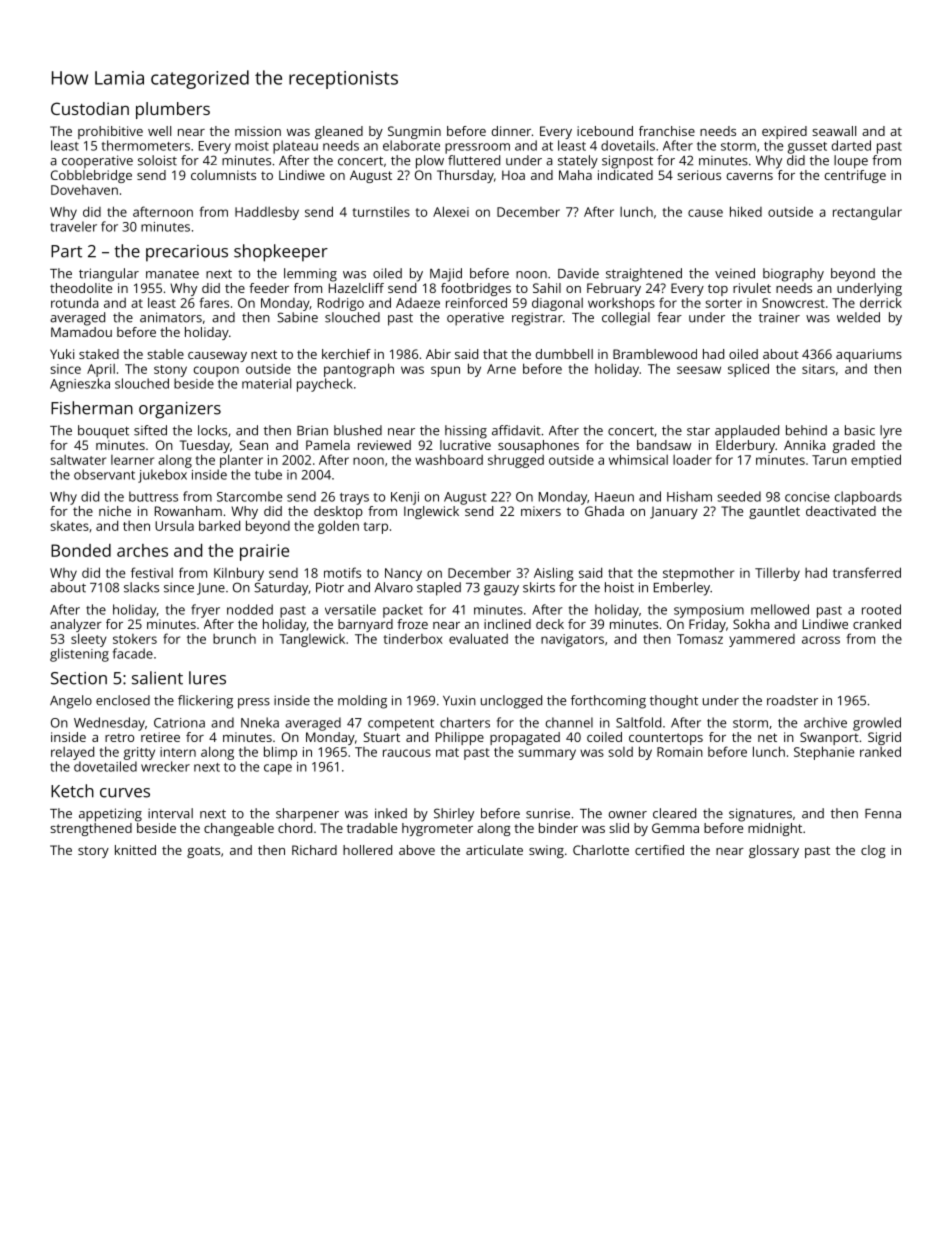 The image size is (952, 1233). What do you see at coordinates (125, 793) in the image?
I see `curves` at bounding box center [125, 793].
